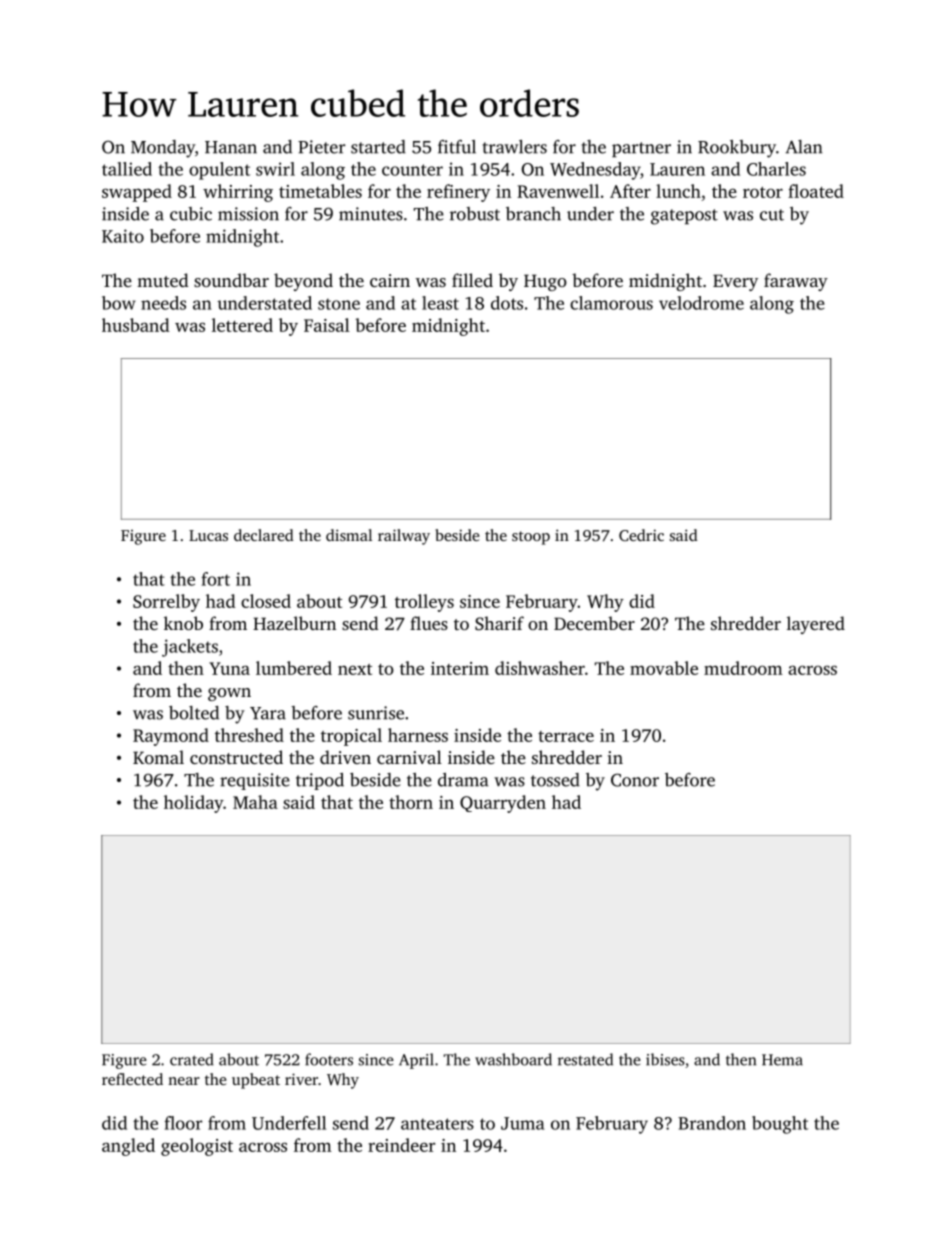 This screenshot has height=1233, width=952. What do you see at coordinates (641, 535) in the screenshot?
I see `Cedric` at bounding box center [641, 535].
